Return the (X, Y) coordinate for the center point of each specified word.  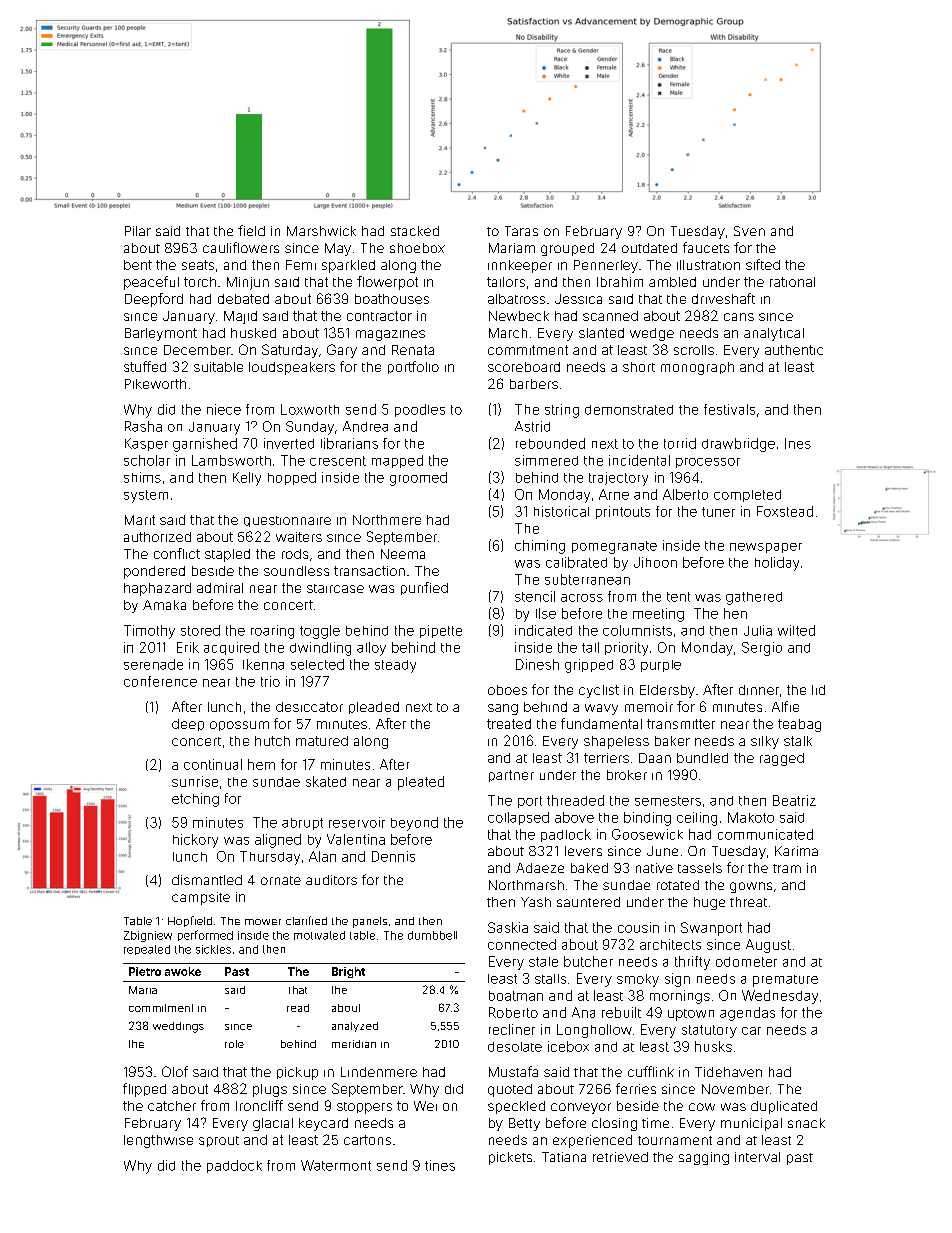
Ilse (546, 613)
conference (160, 681)
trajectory (618, 479)
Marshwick (321, 231)
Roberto (513, 1012)
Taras (521, 231)
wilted (796, 630)
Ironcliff (259, 1105)
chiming (540, 547)
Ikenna (263, 664)
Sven (749, 231)
